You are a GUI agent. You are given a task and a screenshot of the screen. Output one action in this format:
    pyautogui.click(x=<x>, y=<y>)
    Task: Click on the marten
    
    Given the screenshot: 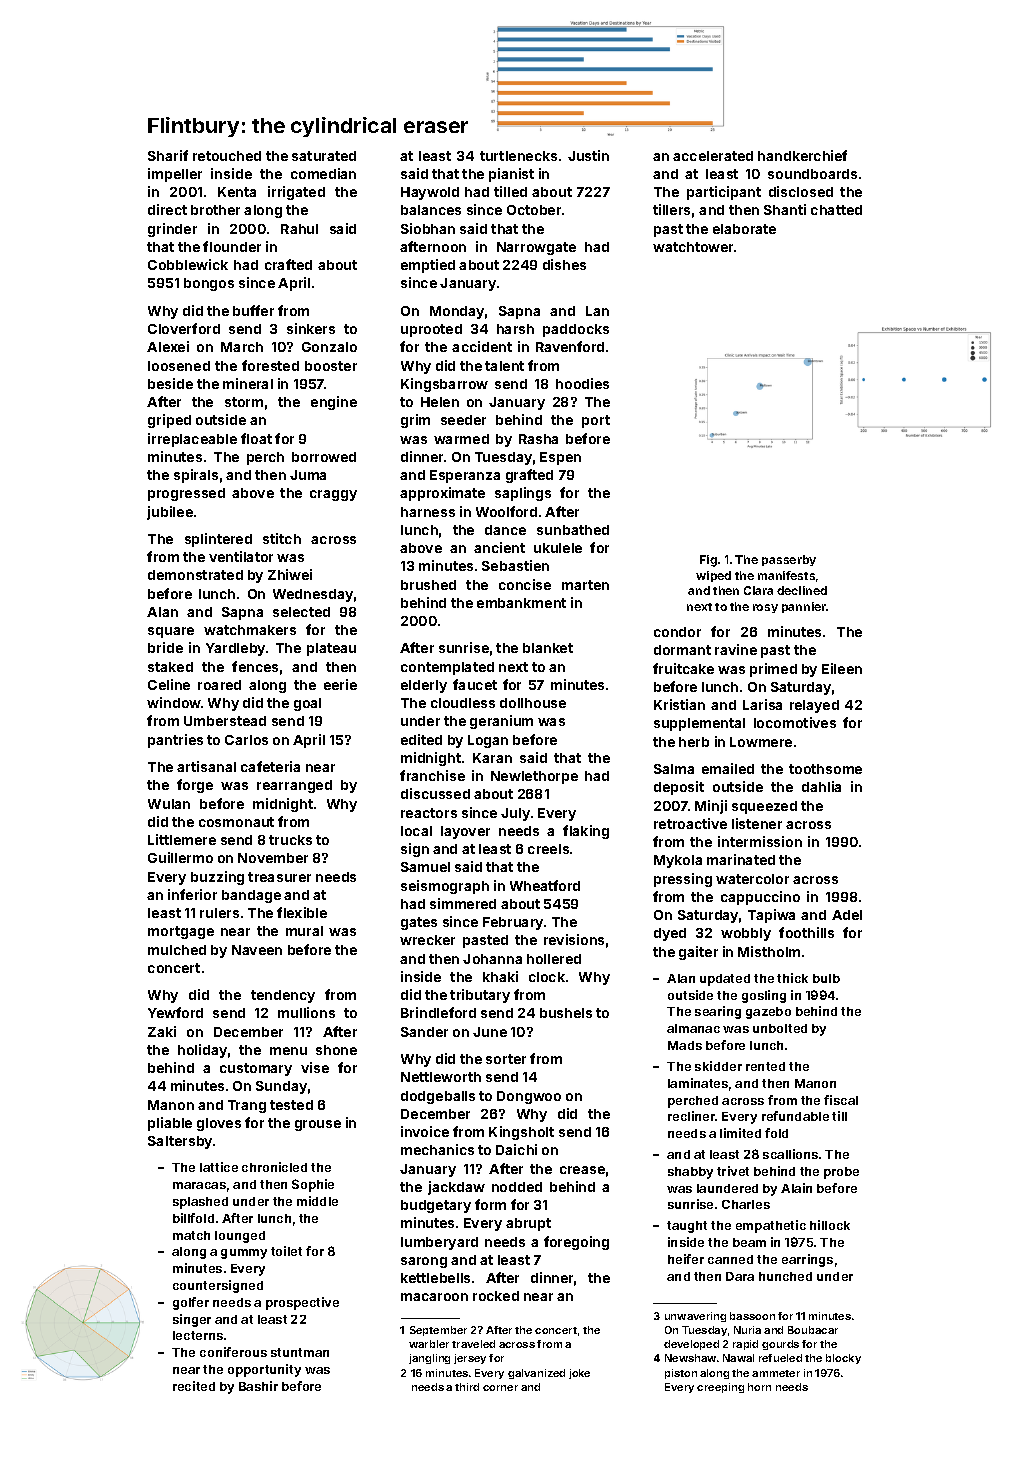 What is the action you would take?
    pyautogui.click(x=585, y=585)
